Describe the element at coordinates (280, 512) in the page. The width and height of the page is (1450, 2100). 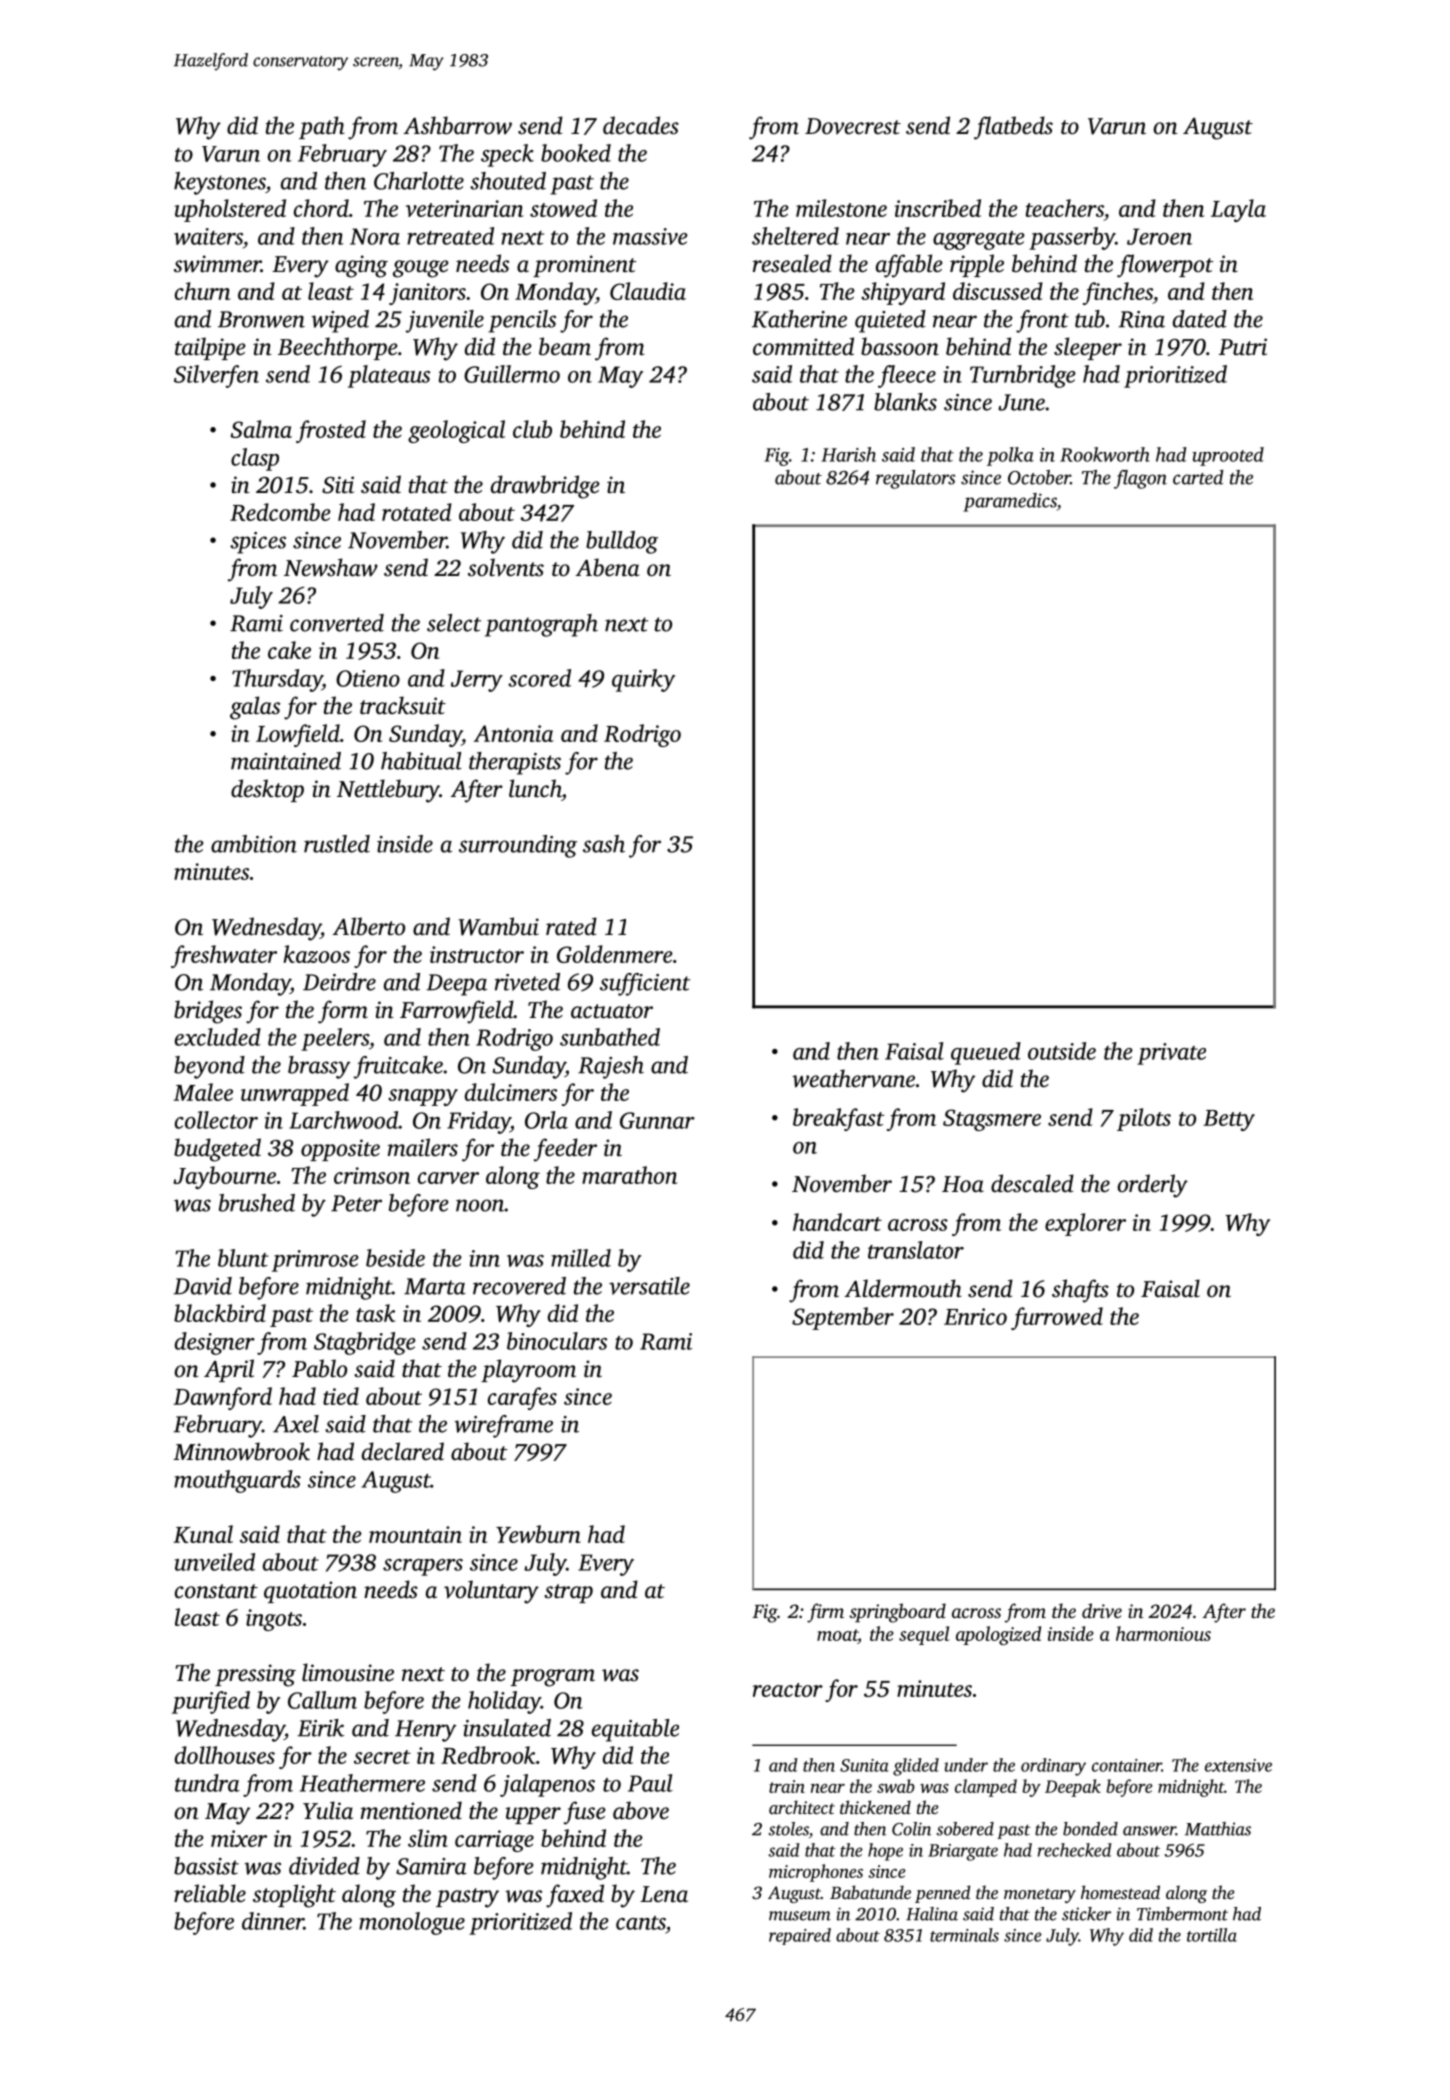
I see `Redcombe` at that location.
